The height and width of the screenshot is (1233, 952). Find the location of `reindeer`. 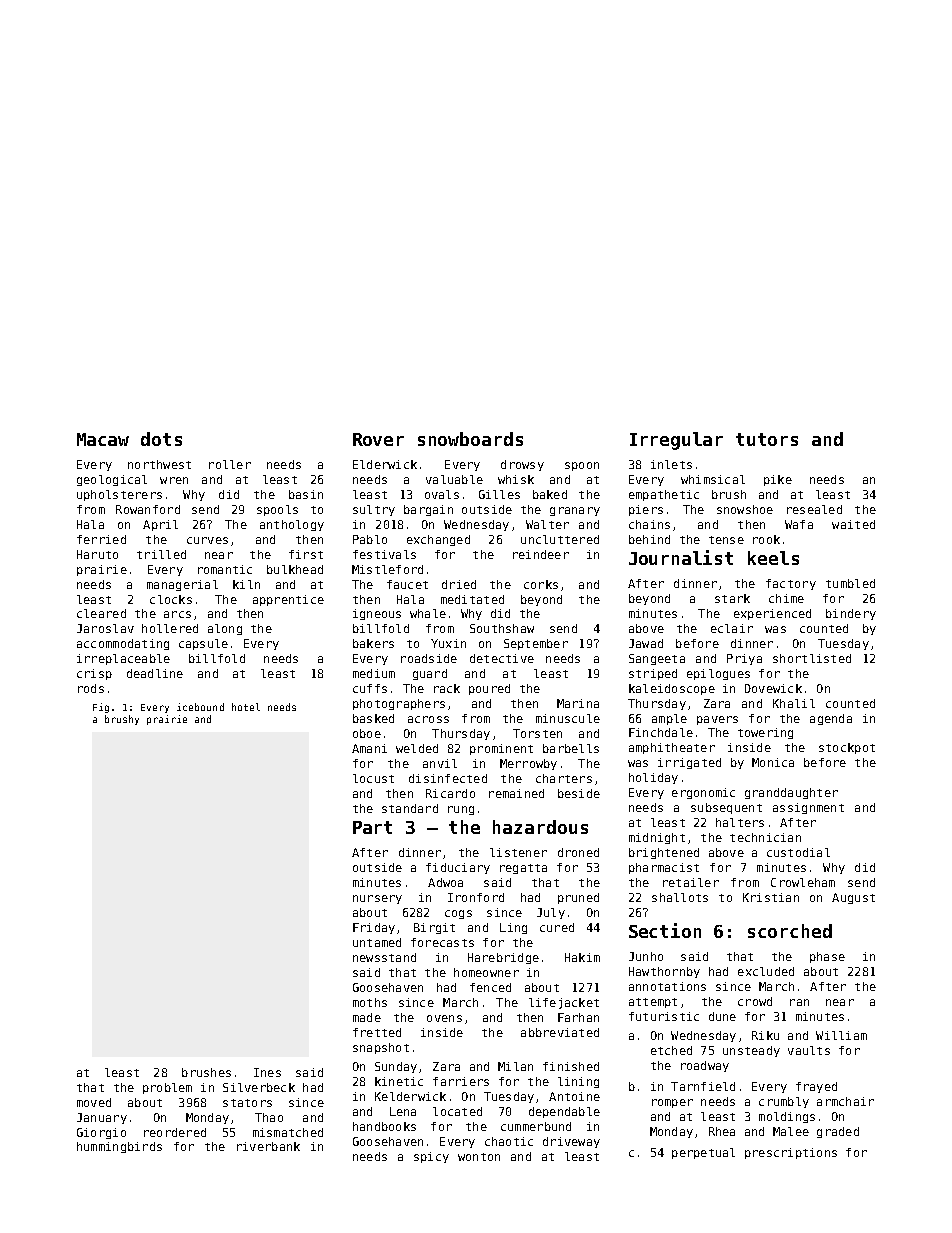

reindeer is located at coordinates (541, 554).
